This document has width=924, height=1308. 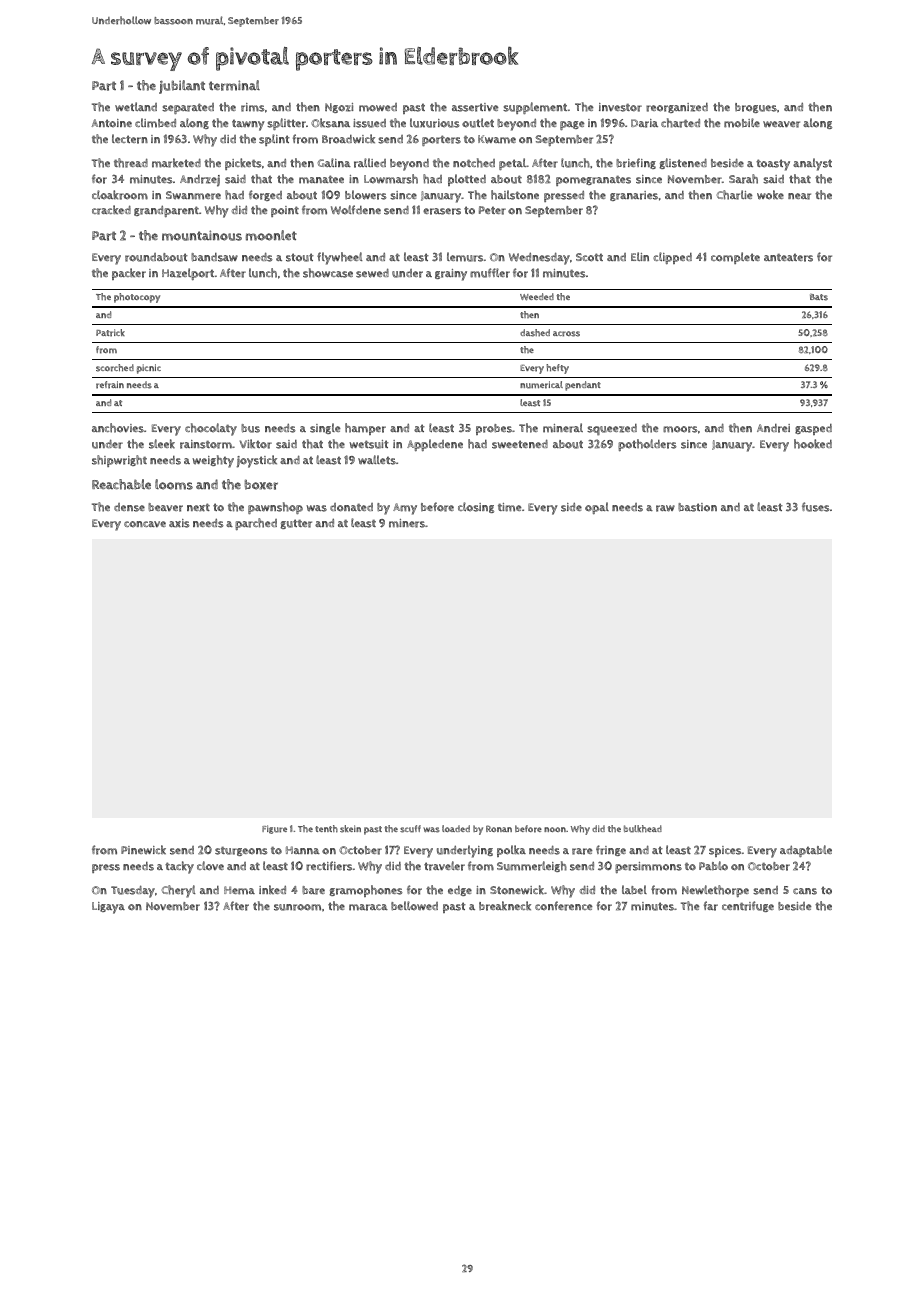 I want to click on hailstone, so click(x=515, y=195).
